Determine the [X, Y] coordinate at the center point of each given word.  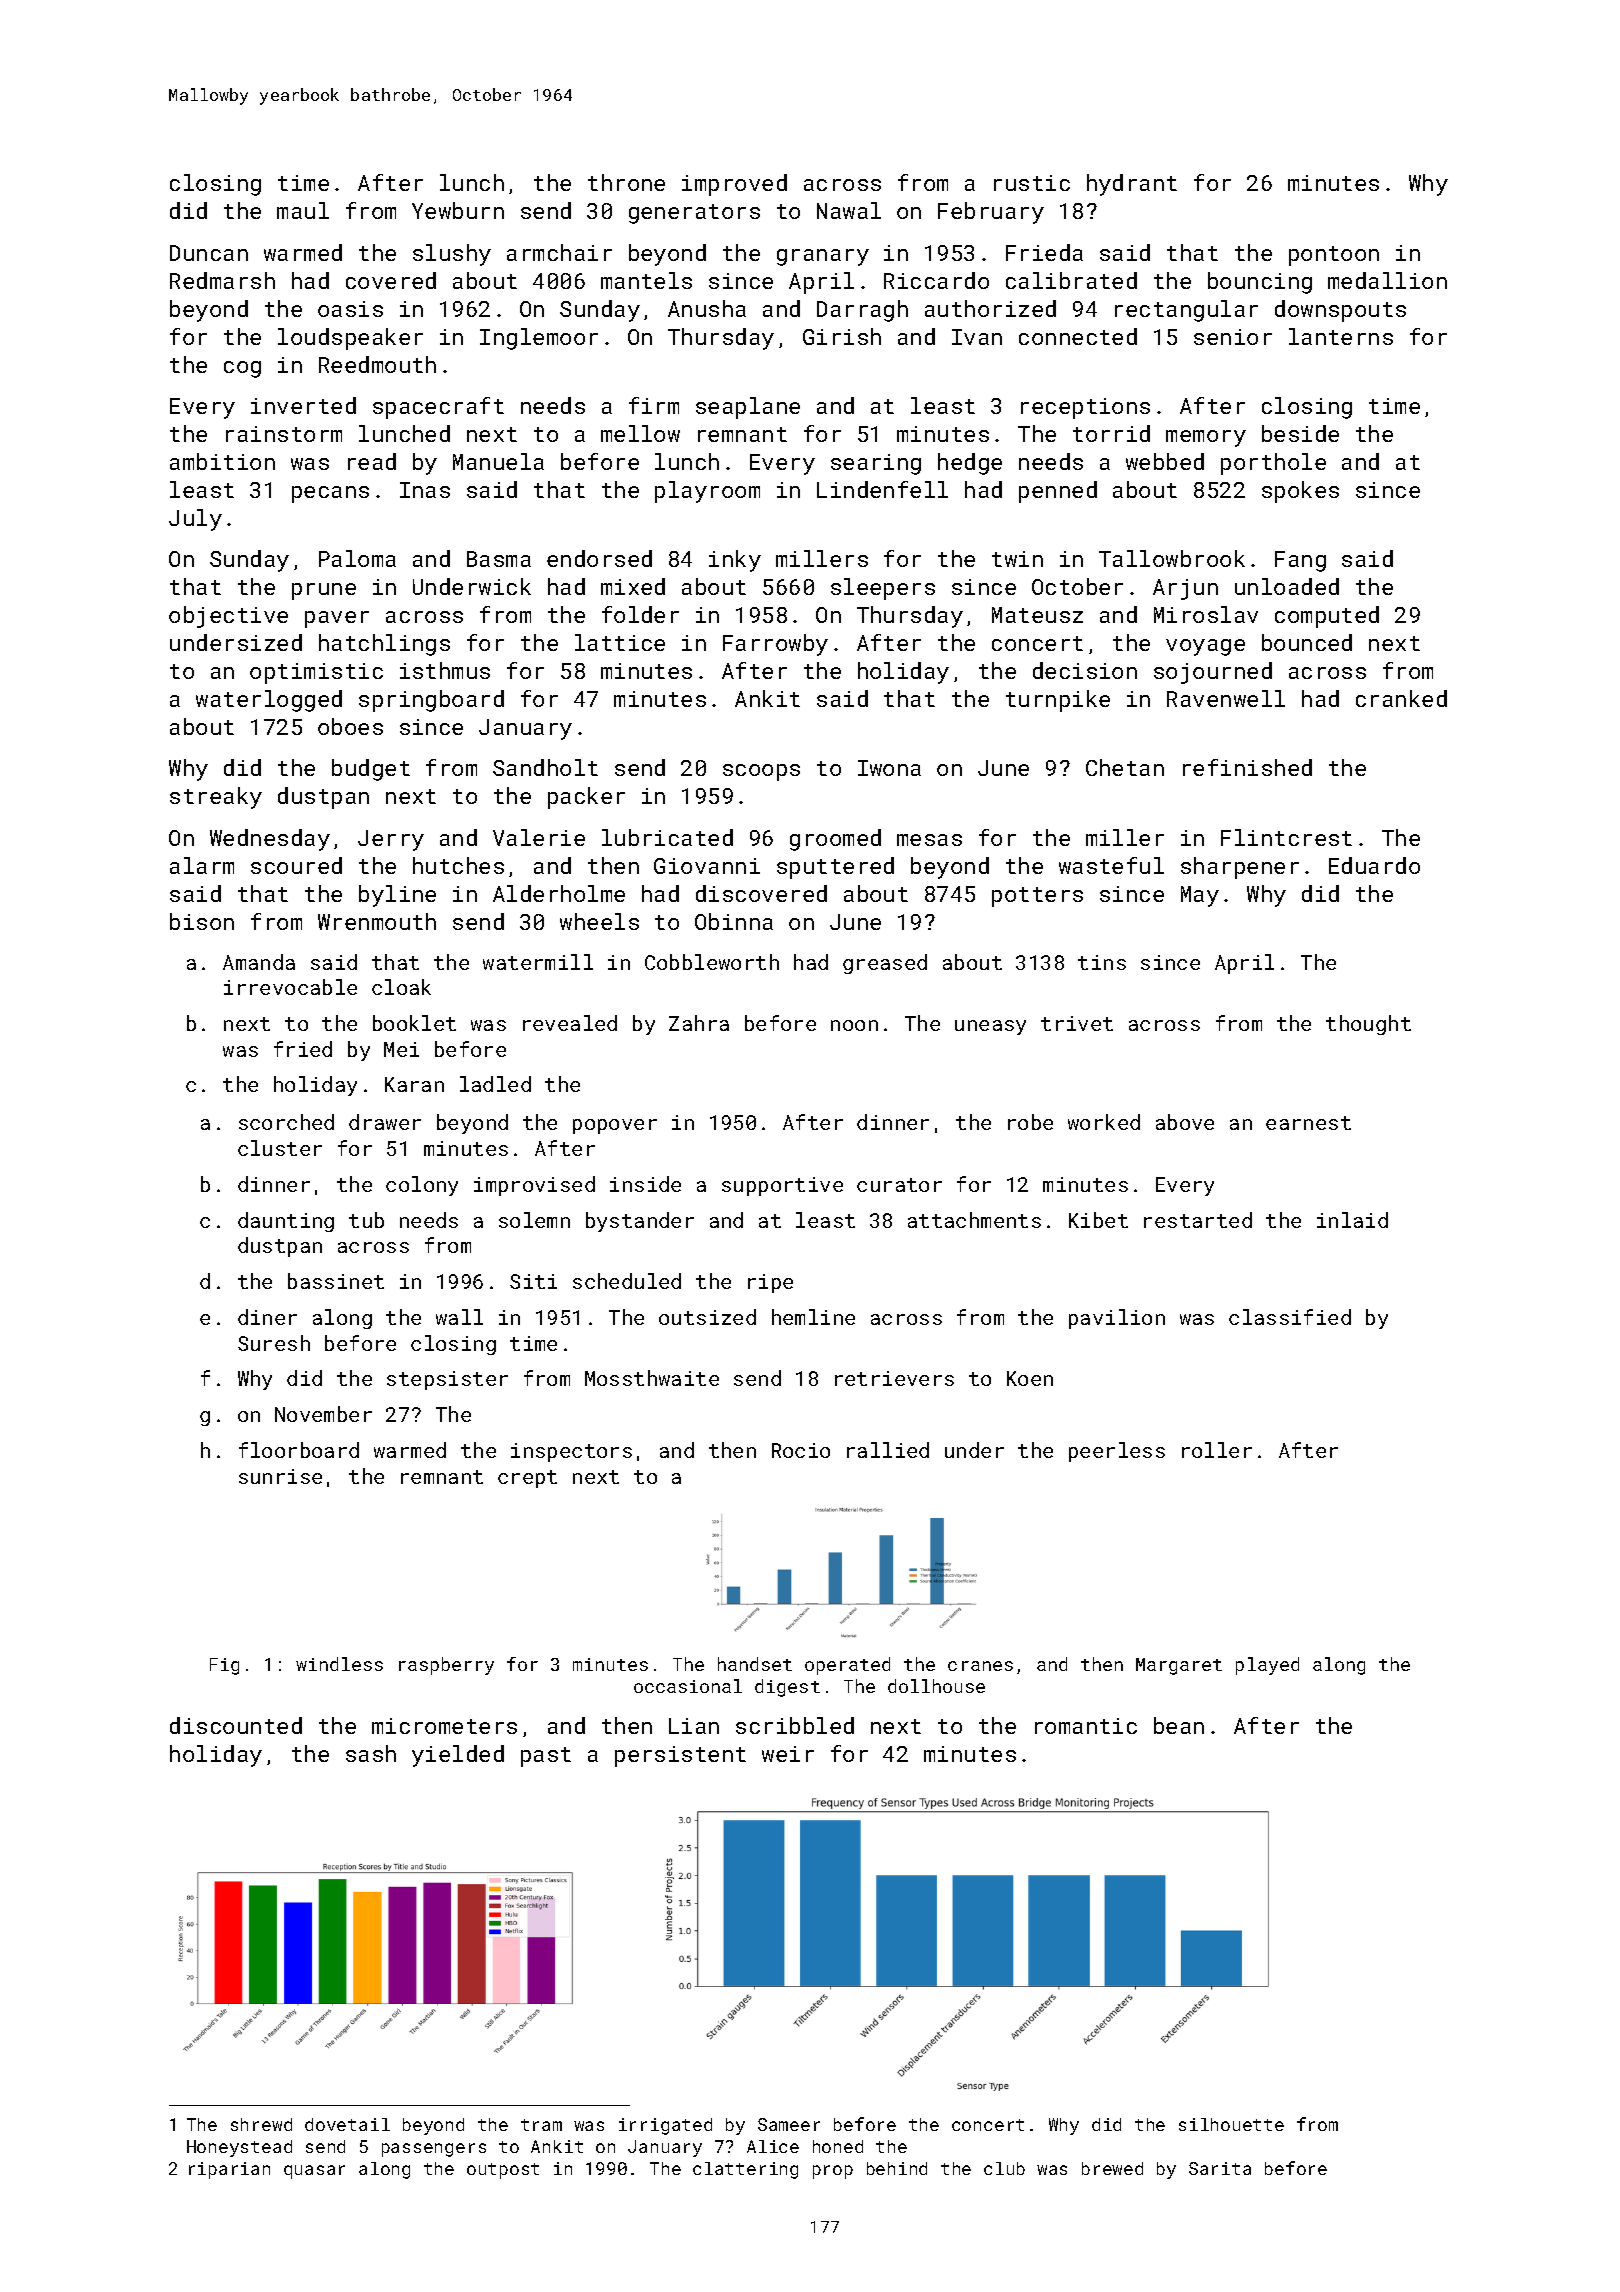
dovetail [347, 2124]
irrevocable [290, 987]
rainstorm [284, 434]
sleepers [883, 589]
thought [1368, 1025]
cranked [1401, 698]
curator [899, 1185]
